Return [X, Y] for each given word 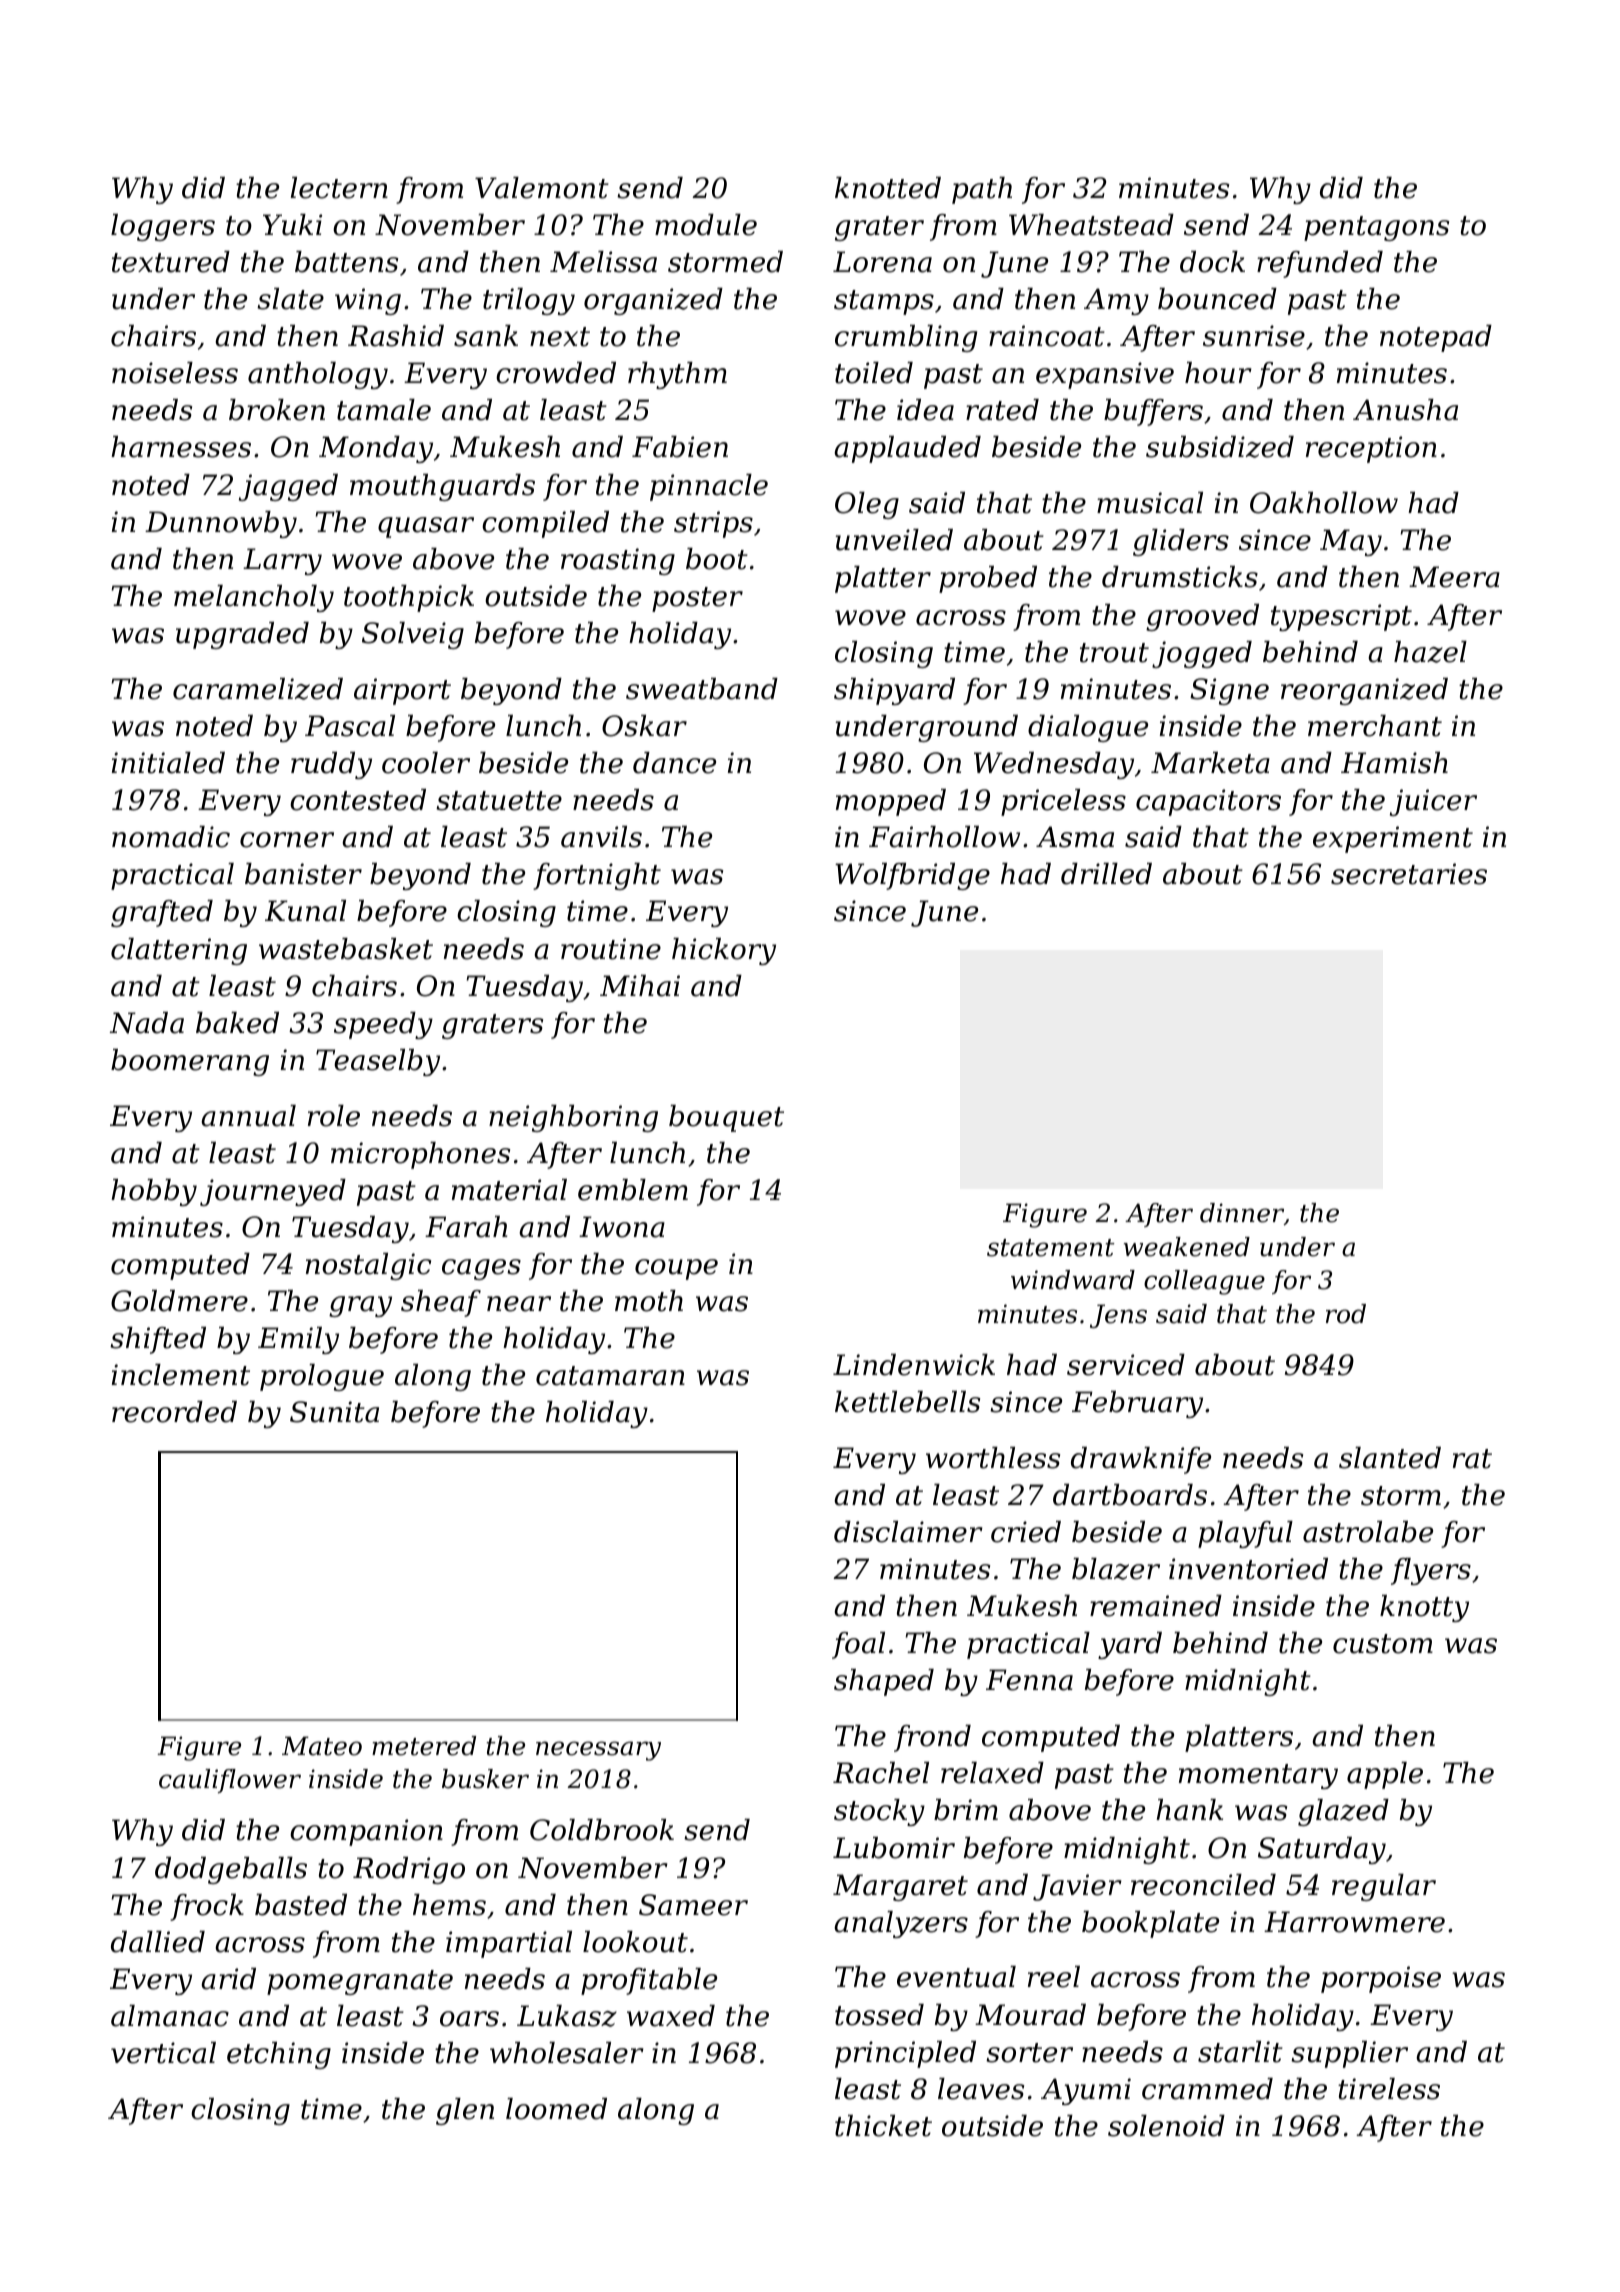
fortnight [597, 876]
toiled [874, 373]
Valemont [542, 188]
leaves [981, 2089]
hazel [1430, 652]
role [334, 1116]
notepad [1436, 338]
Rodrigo [409, 1870]
